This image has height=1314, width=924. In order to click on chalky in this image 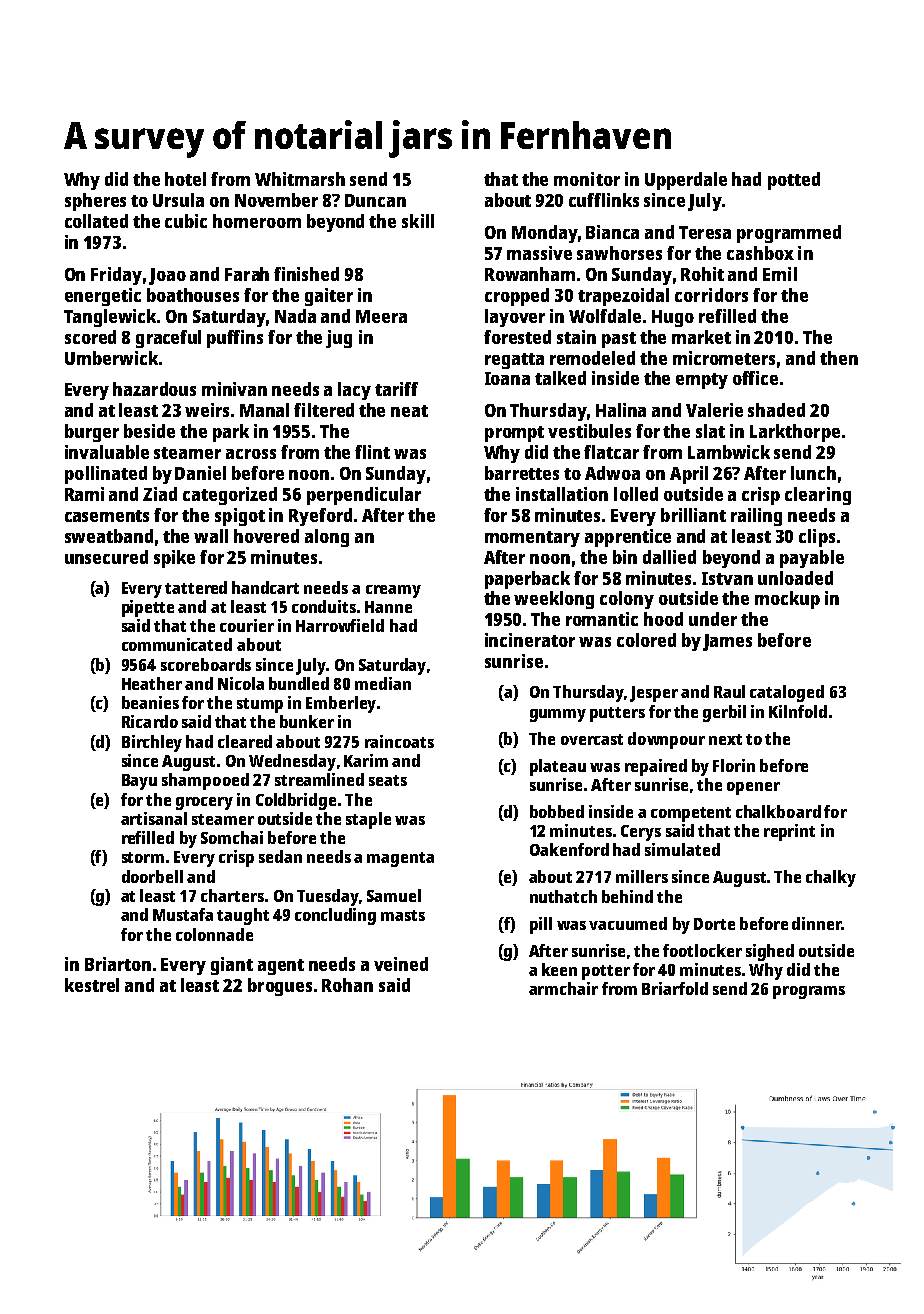, I will do `click(831, 878)`.
